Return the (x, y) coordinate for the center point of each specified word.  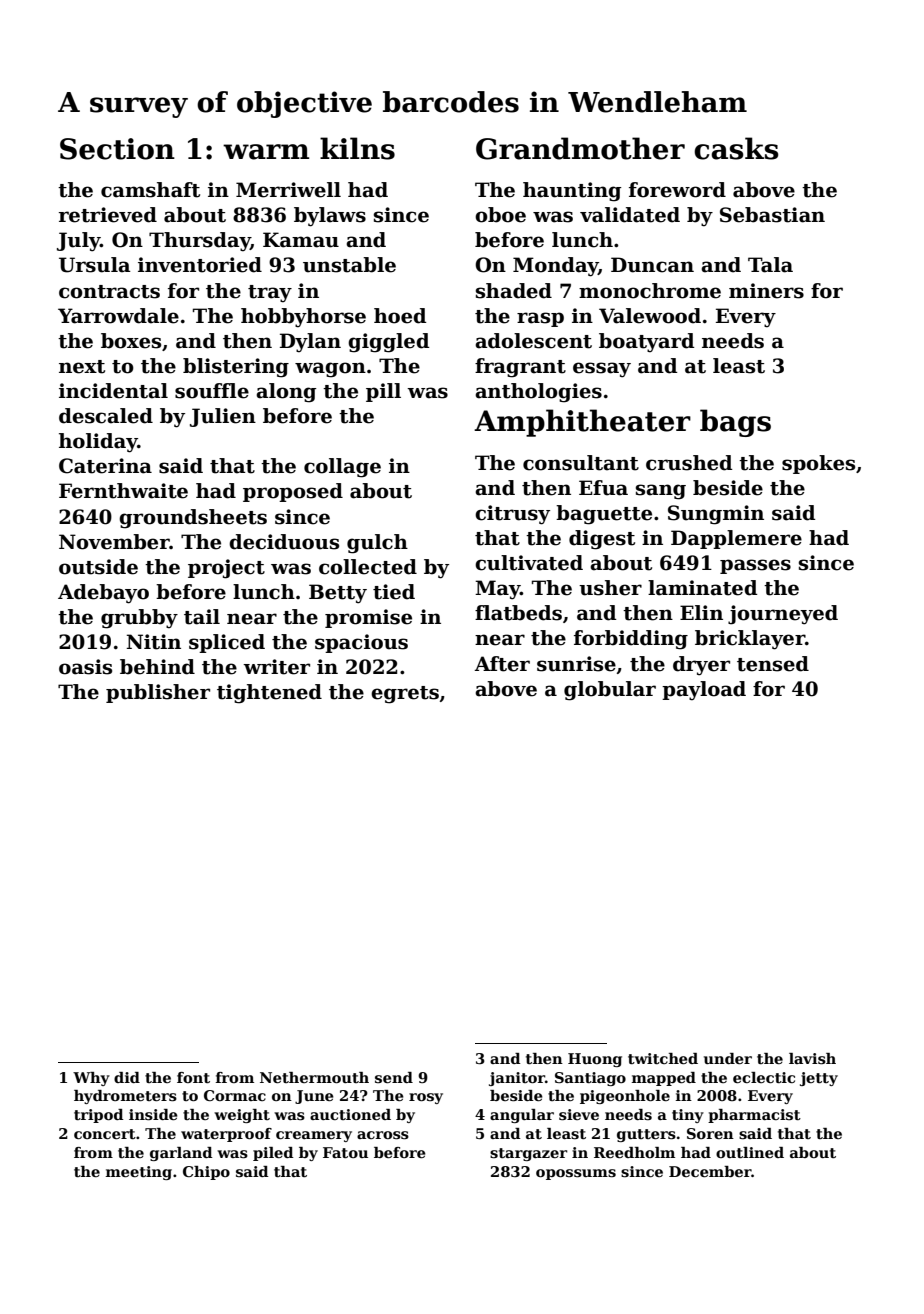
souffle (212, 391)
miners (766, 291)
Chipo (206, 1173)
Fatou (345, 1152)
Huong (595, 1060)
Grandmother (580, 148)
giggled (388, 343)
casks (736, 148)
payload (704, 691)
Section (117, 149)
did (127, 1077)
